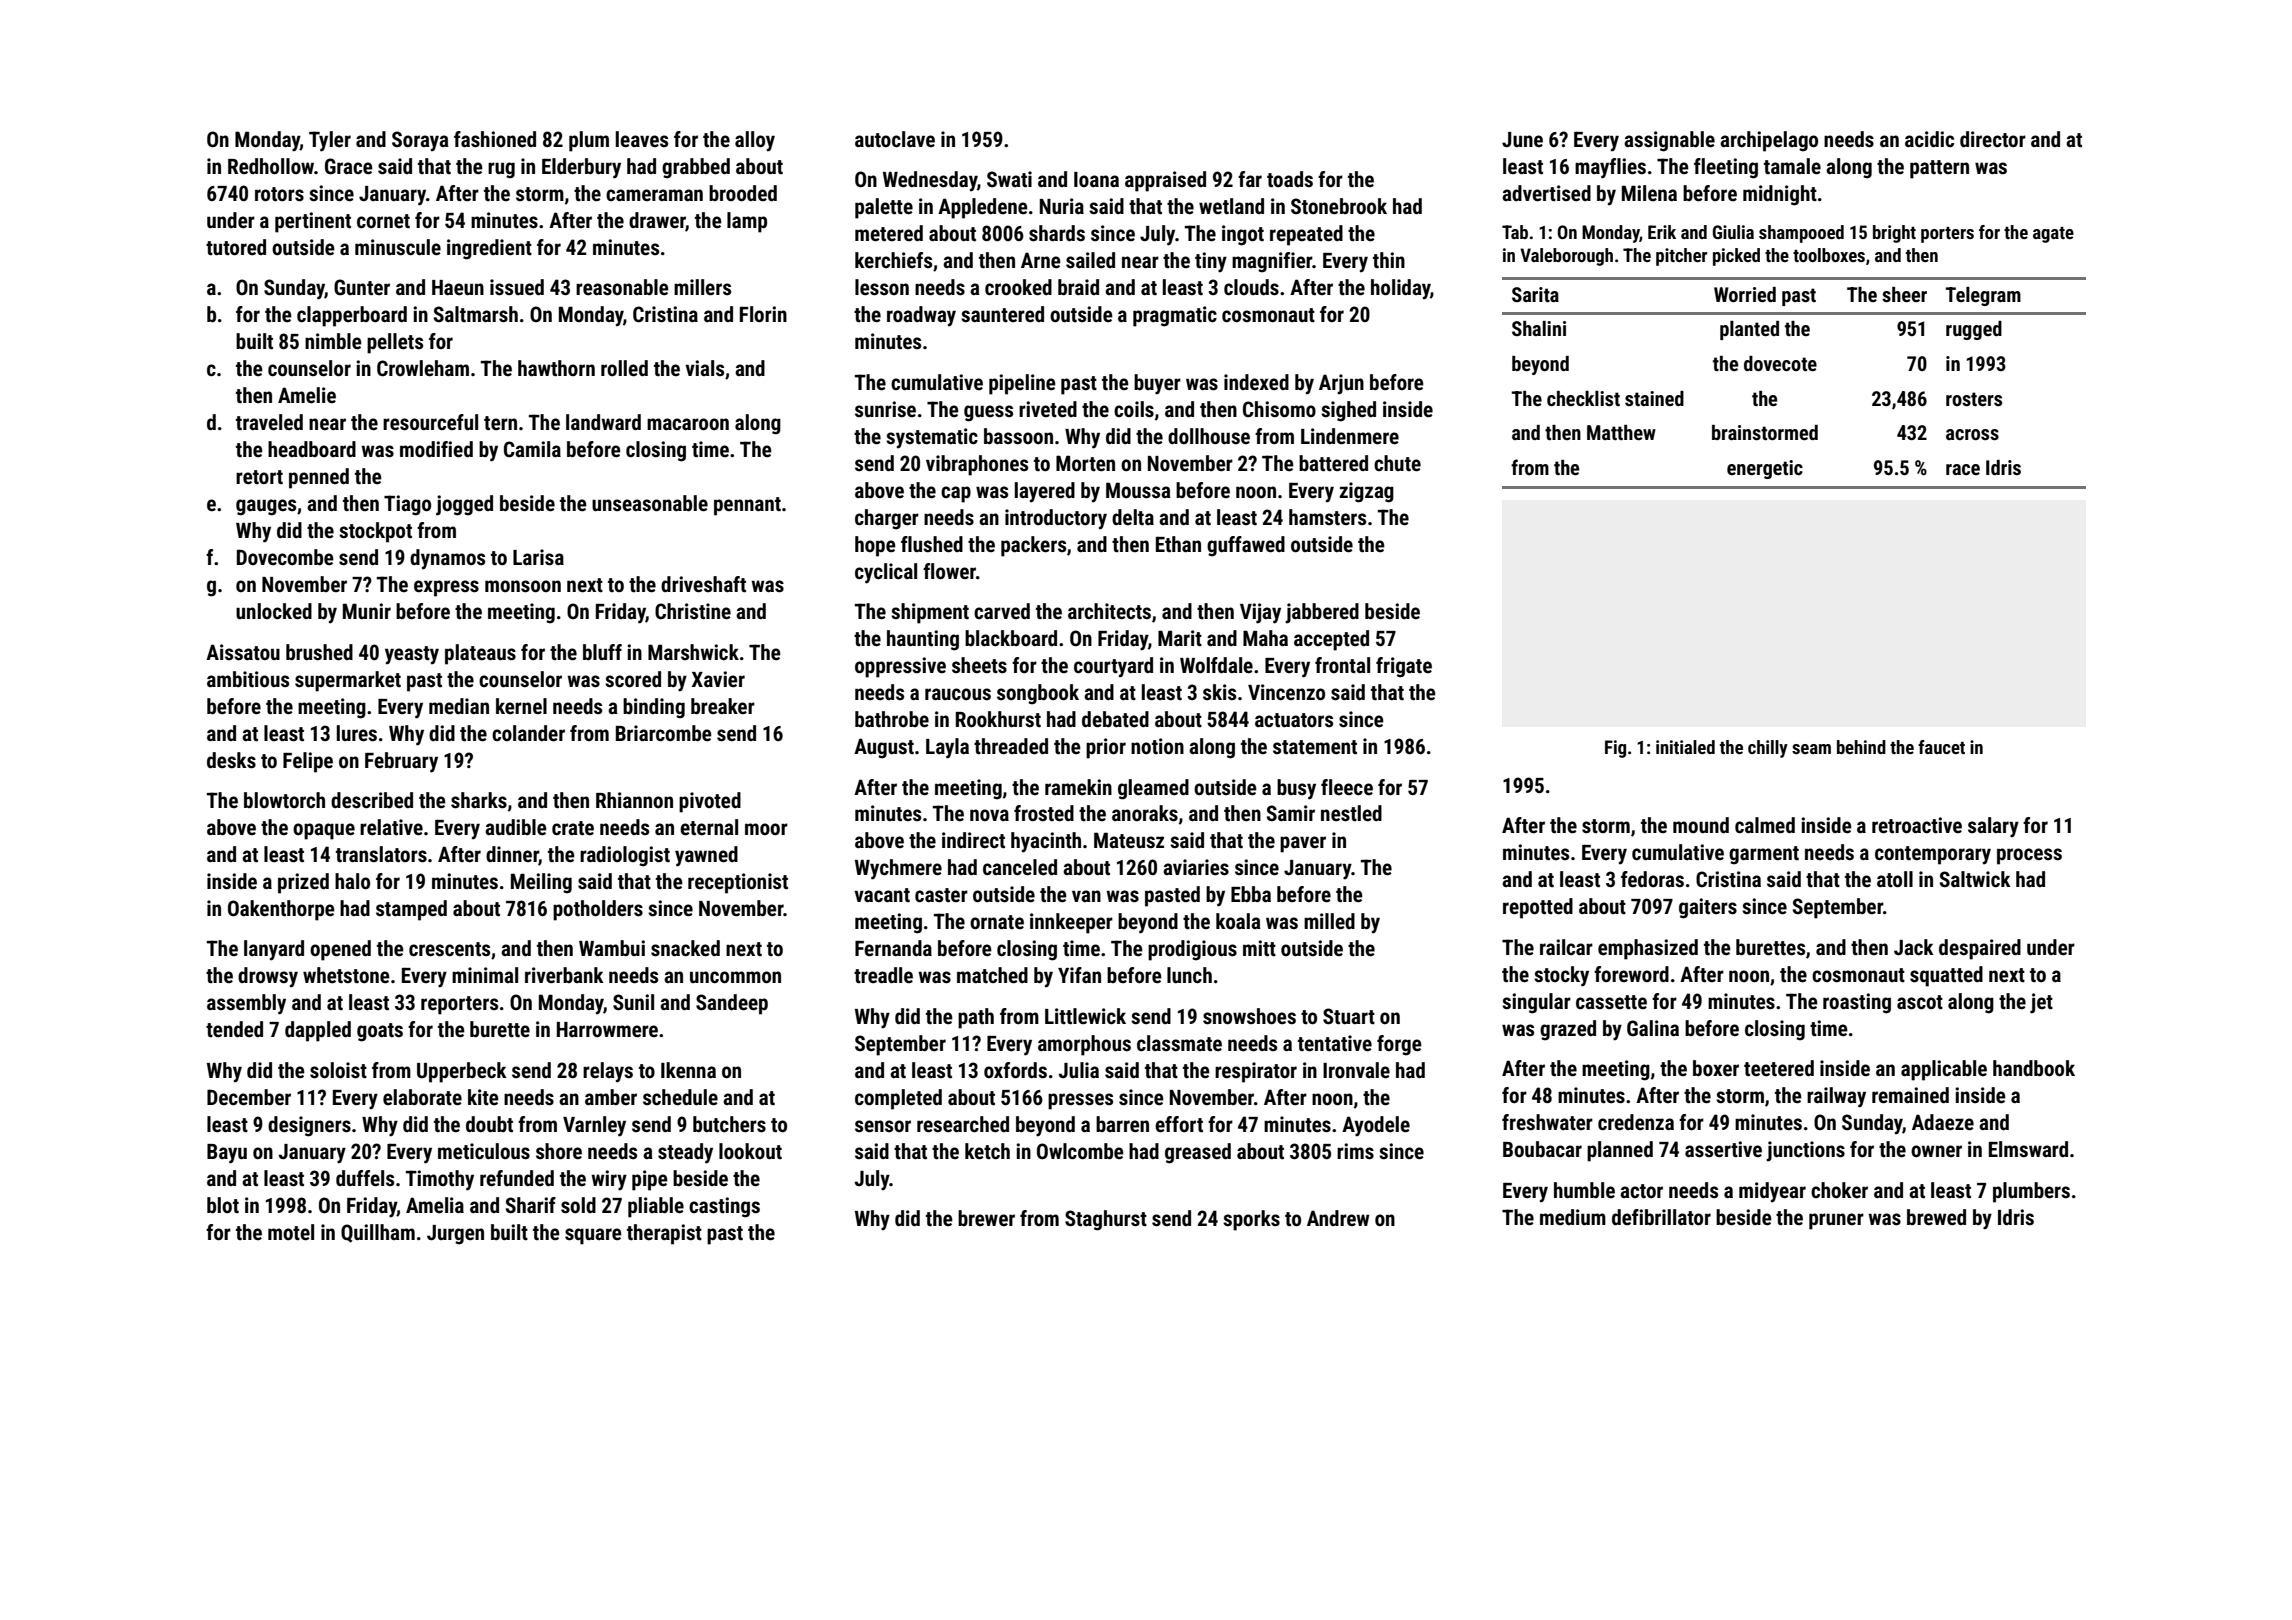 This screenshot has height=1620, width=2292. Describe the element at coordinates (313, 222) in the screenshot. I see `pertinent` at that location.
